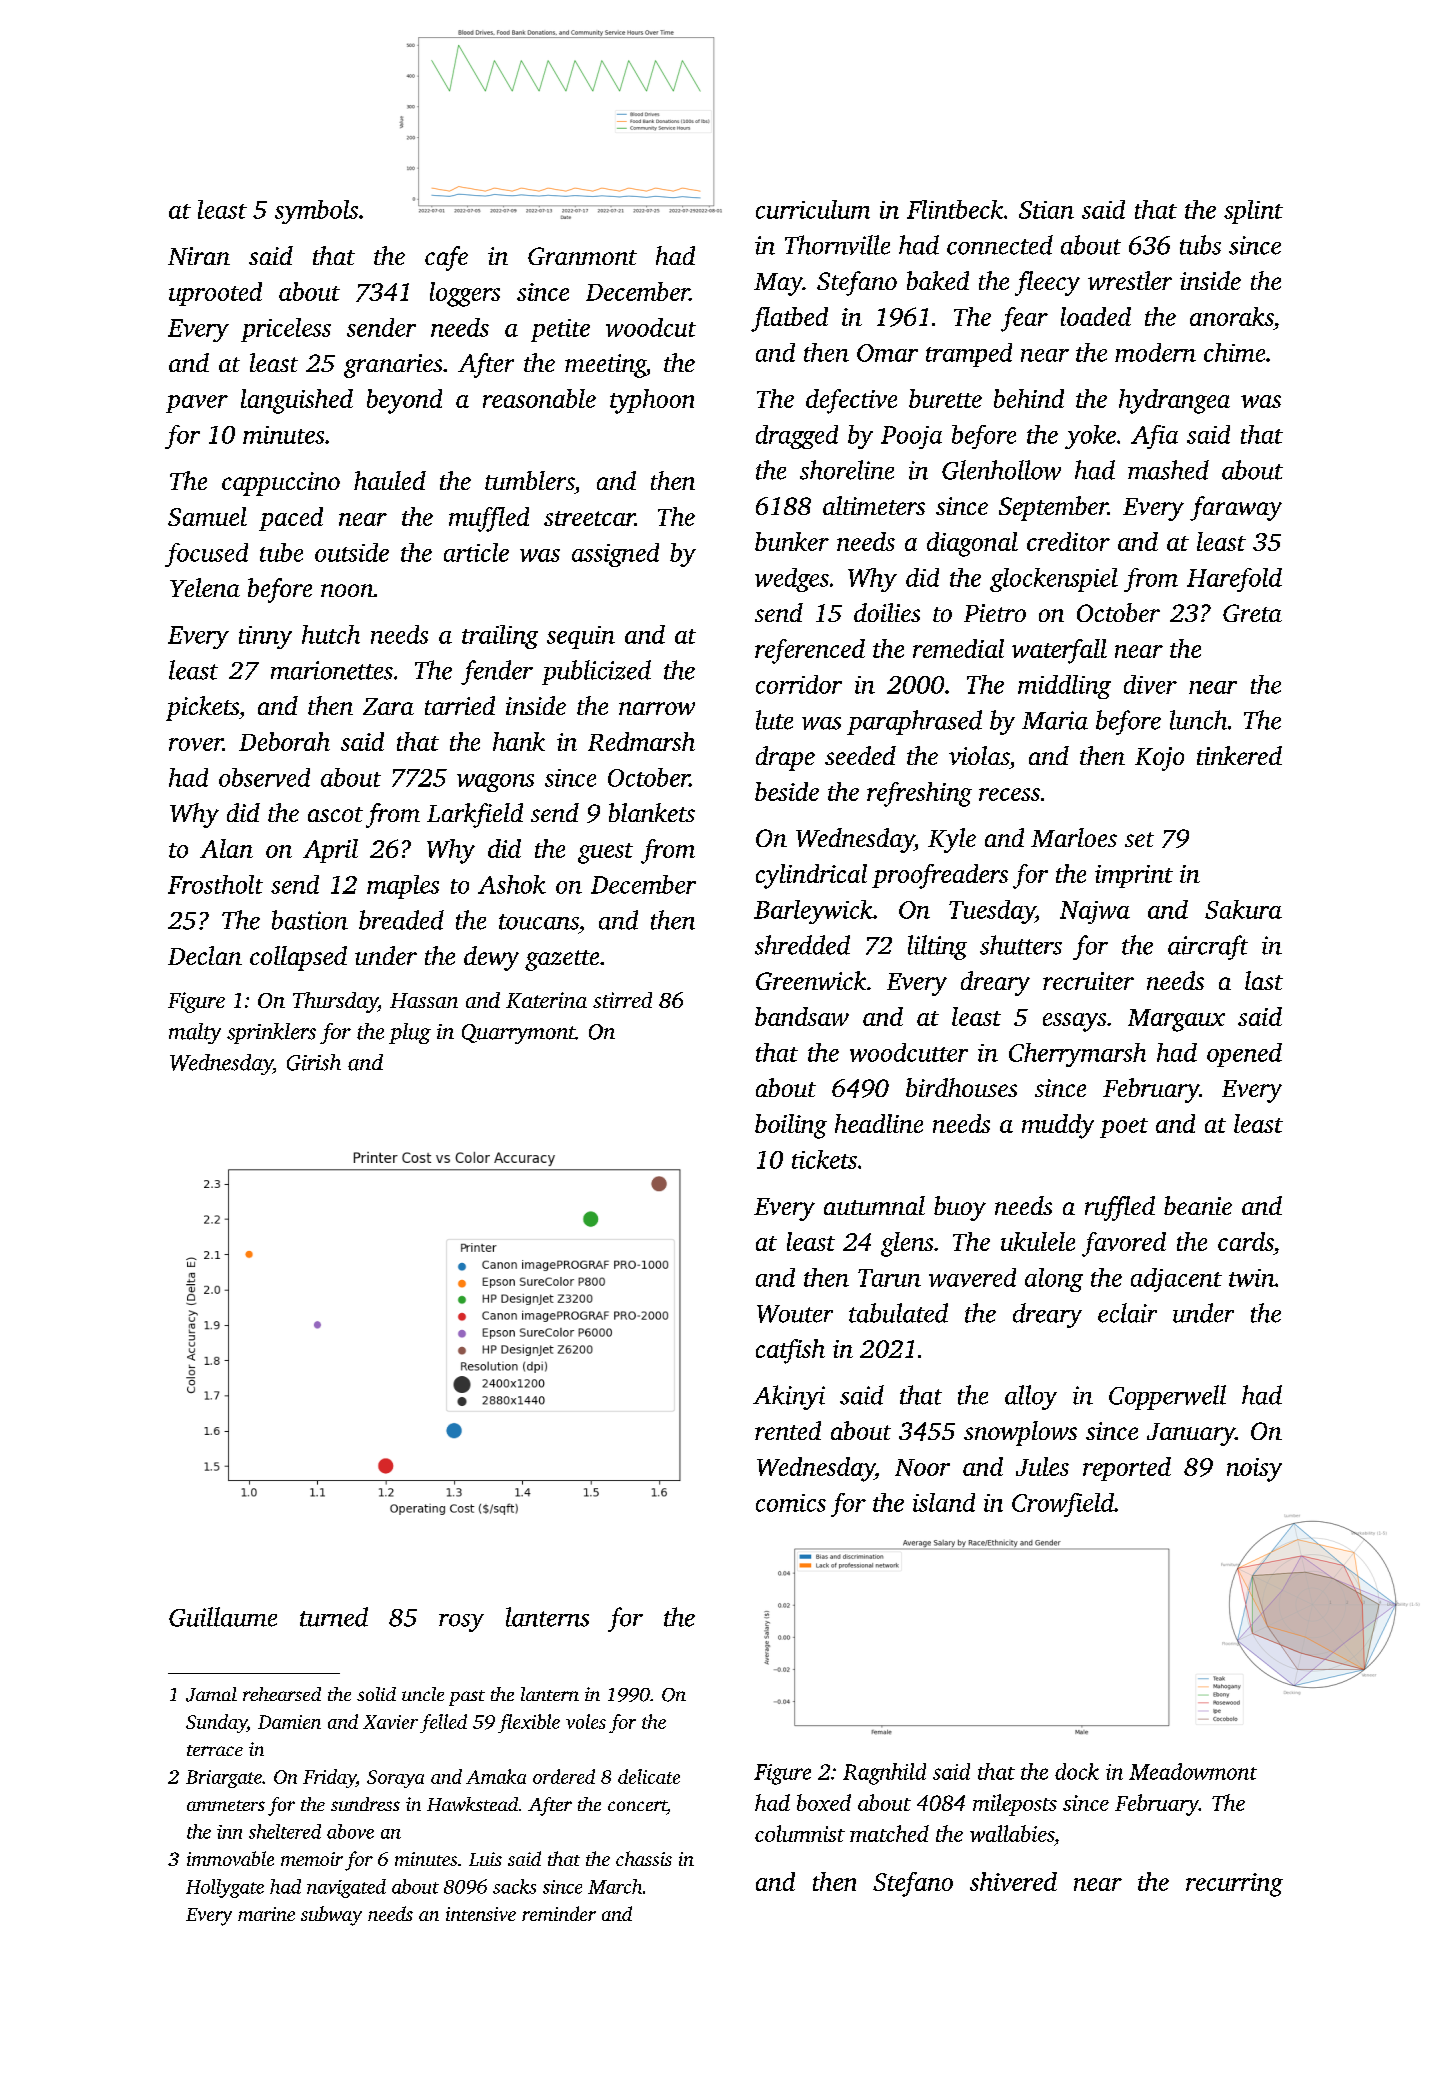 This screenshot has width=1450, height=2100. Describe the element at coordinates (1253, 212) in the screenshot. I see `splint` at that location.
